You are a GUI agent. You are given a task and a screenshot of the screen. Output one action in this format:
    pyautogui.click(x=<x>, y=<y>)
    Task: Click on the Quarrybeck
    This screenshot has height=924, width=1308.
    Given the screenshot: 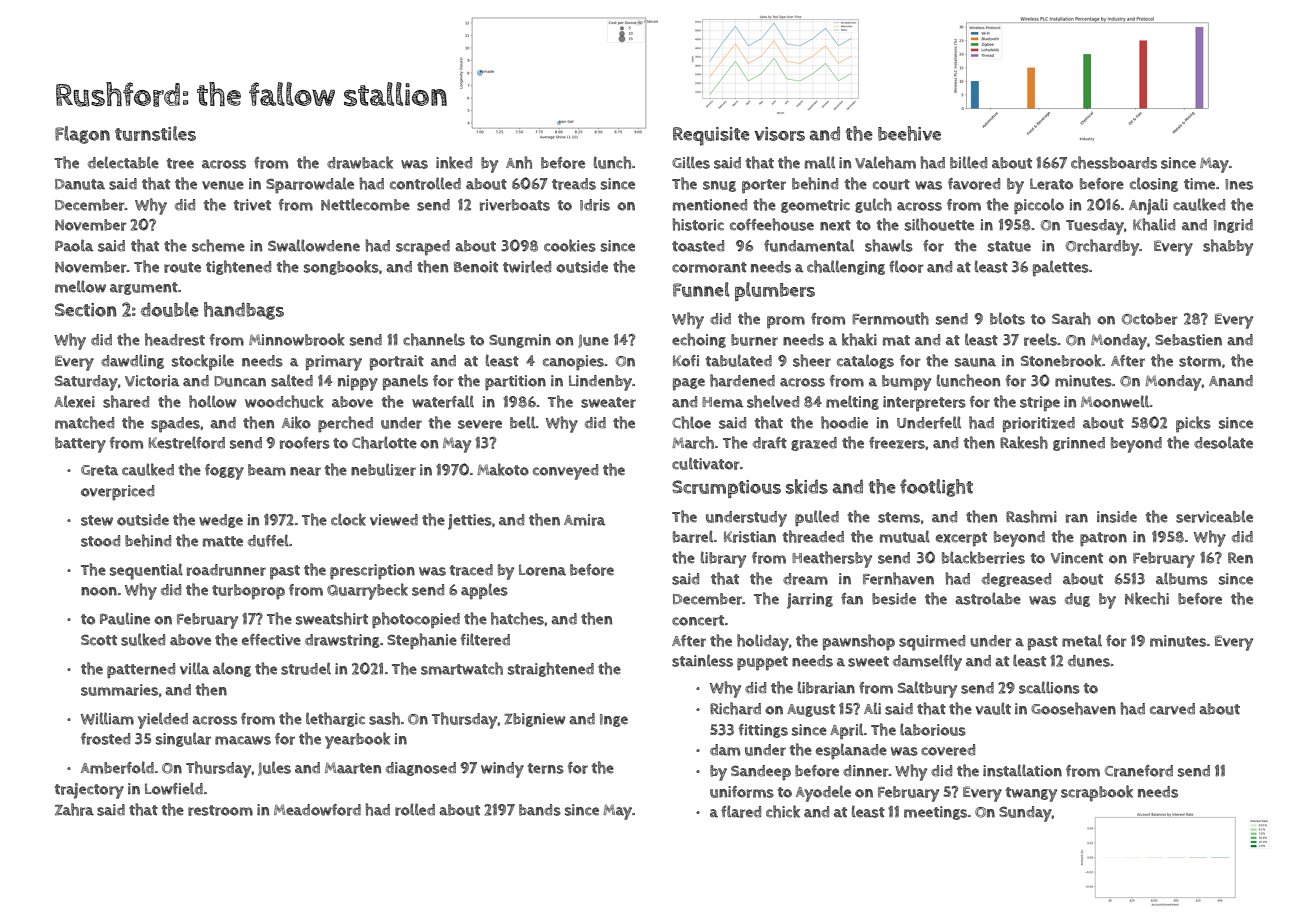 What is the action you would take?
    pyautogui.click(x=367, y=591)
